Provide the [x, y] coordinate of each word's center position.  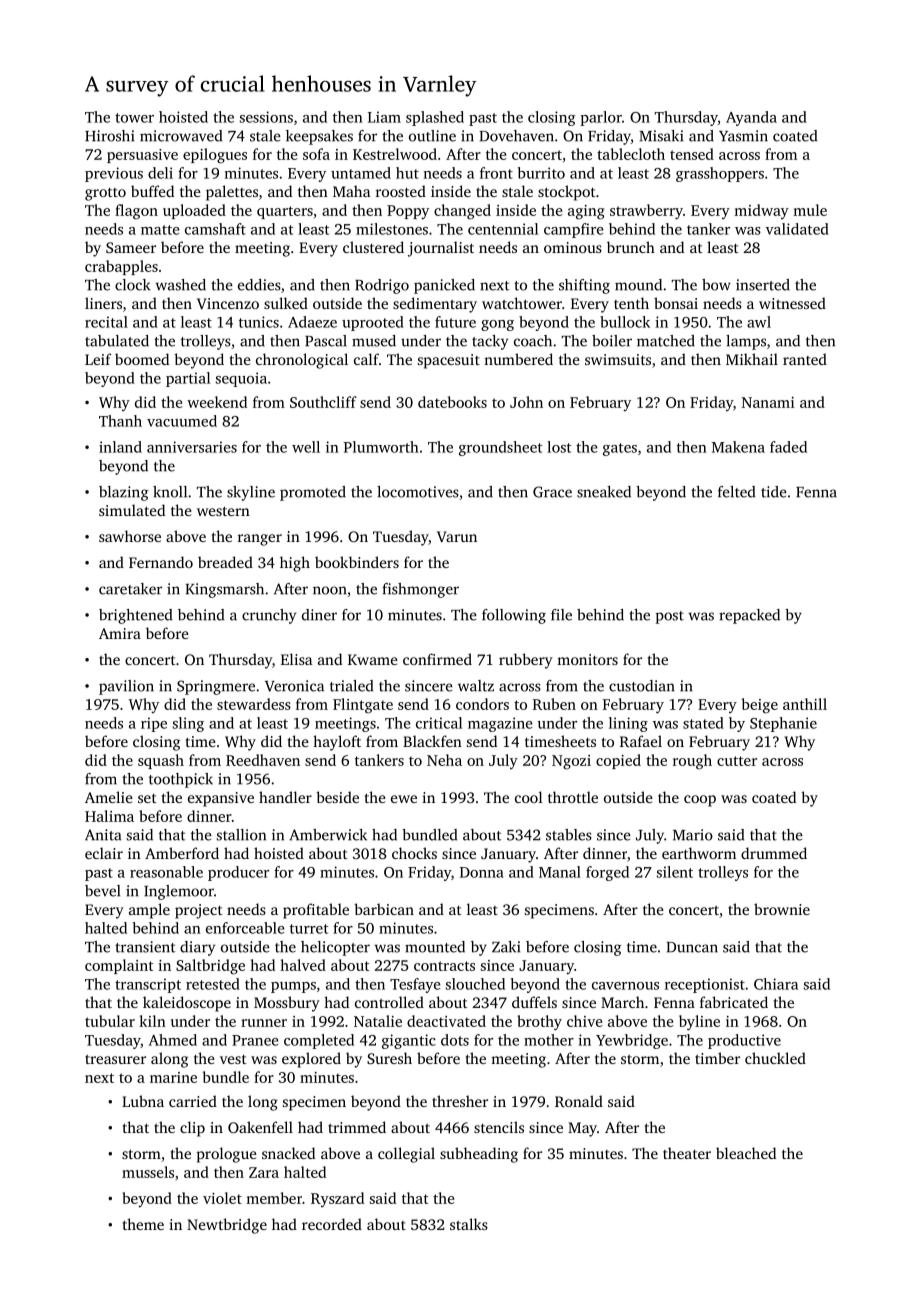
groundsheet [500, 448]
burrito [541, 173]
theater [687, 1153]
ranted [805, 359]
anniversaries [192, 447]
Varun [457, 536]
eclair [104, 853]
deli [160, 173]
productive [744, 1041]
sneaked [604, 492]
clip [192, 1129]
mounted [435, 947]
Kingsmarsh [224, 590]
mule [810, 210]
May [582, 1129]
